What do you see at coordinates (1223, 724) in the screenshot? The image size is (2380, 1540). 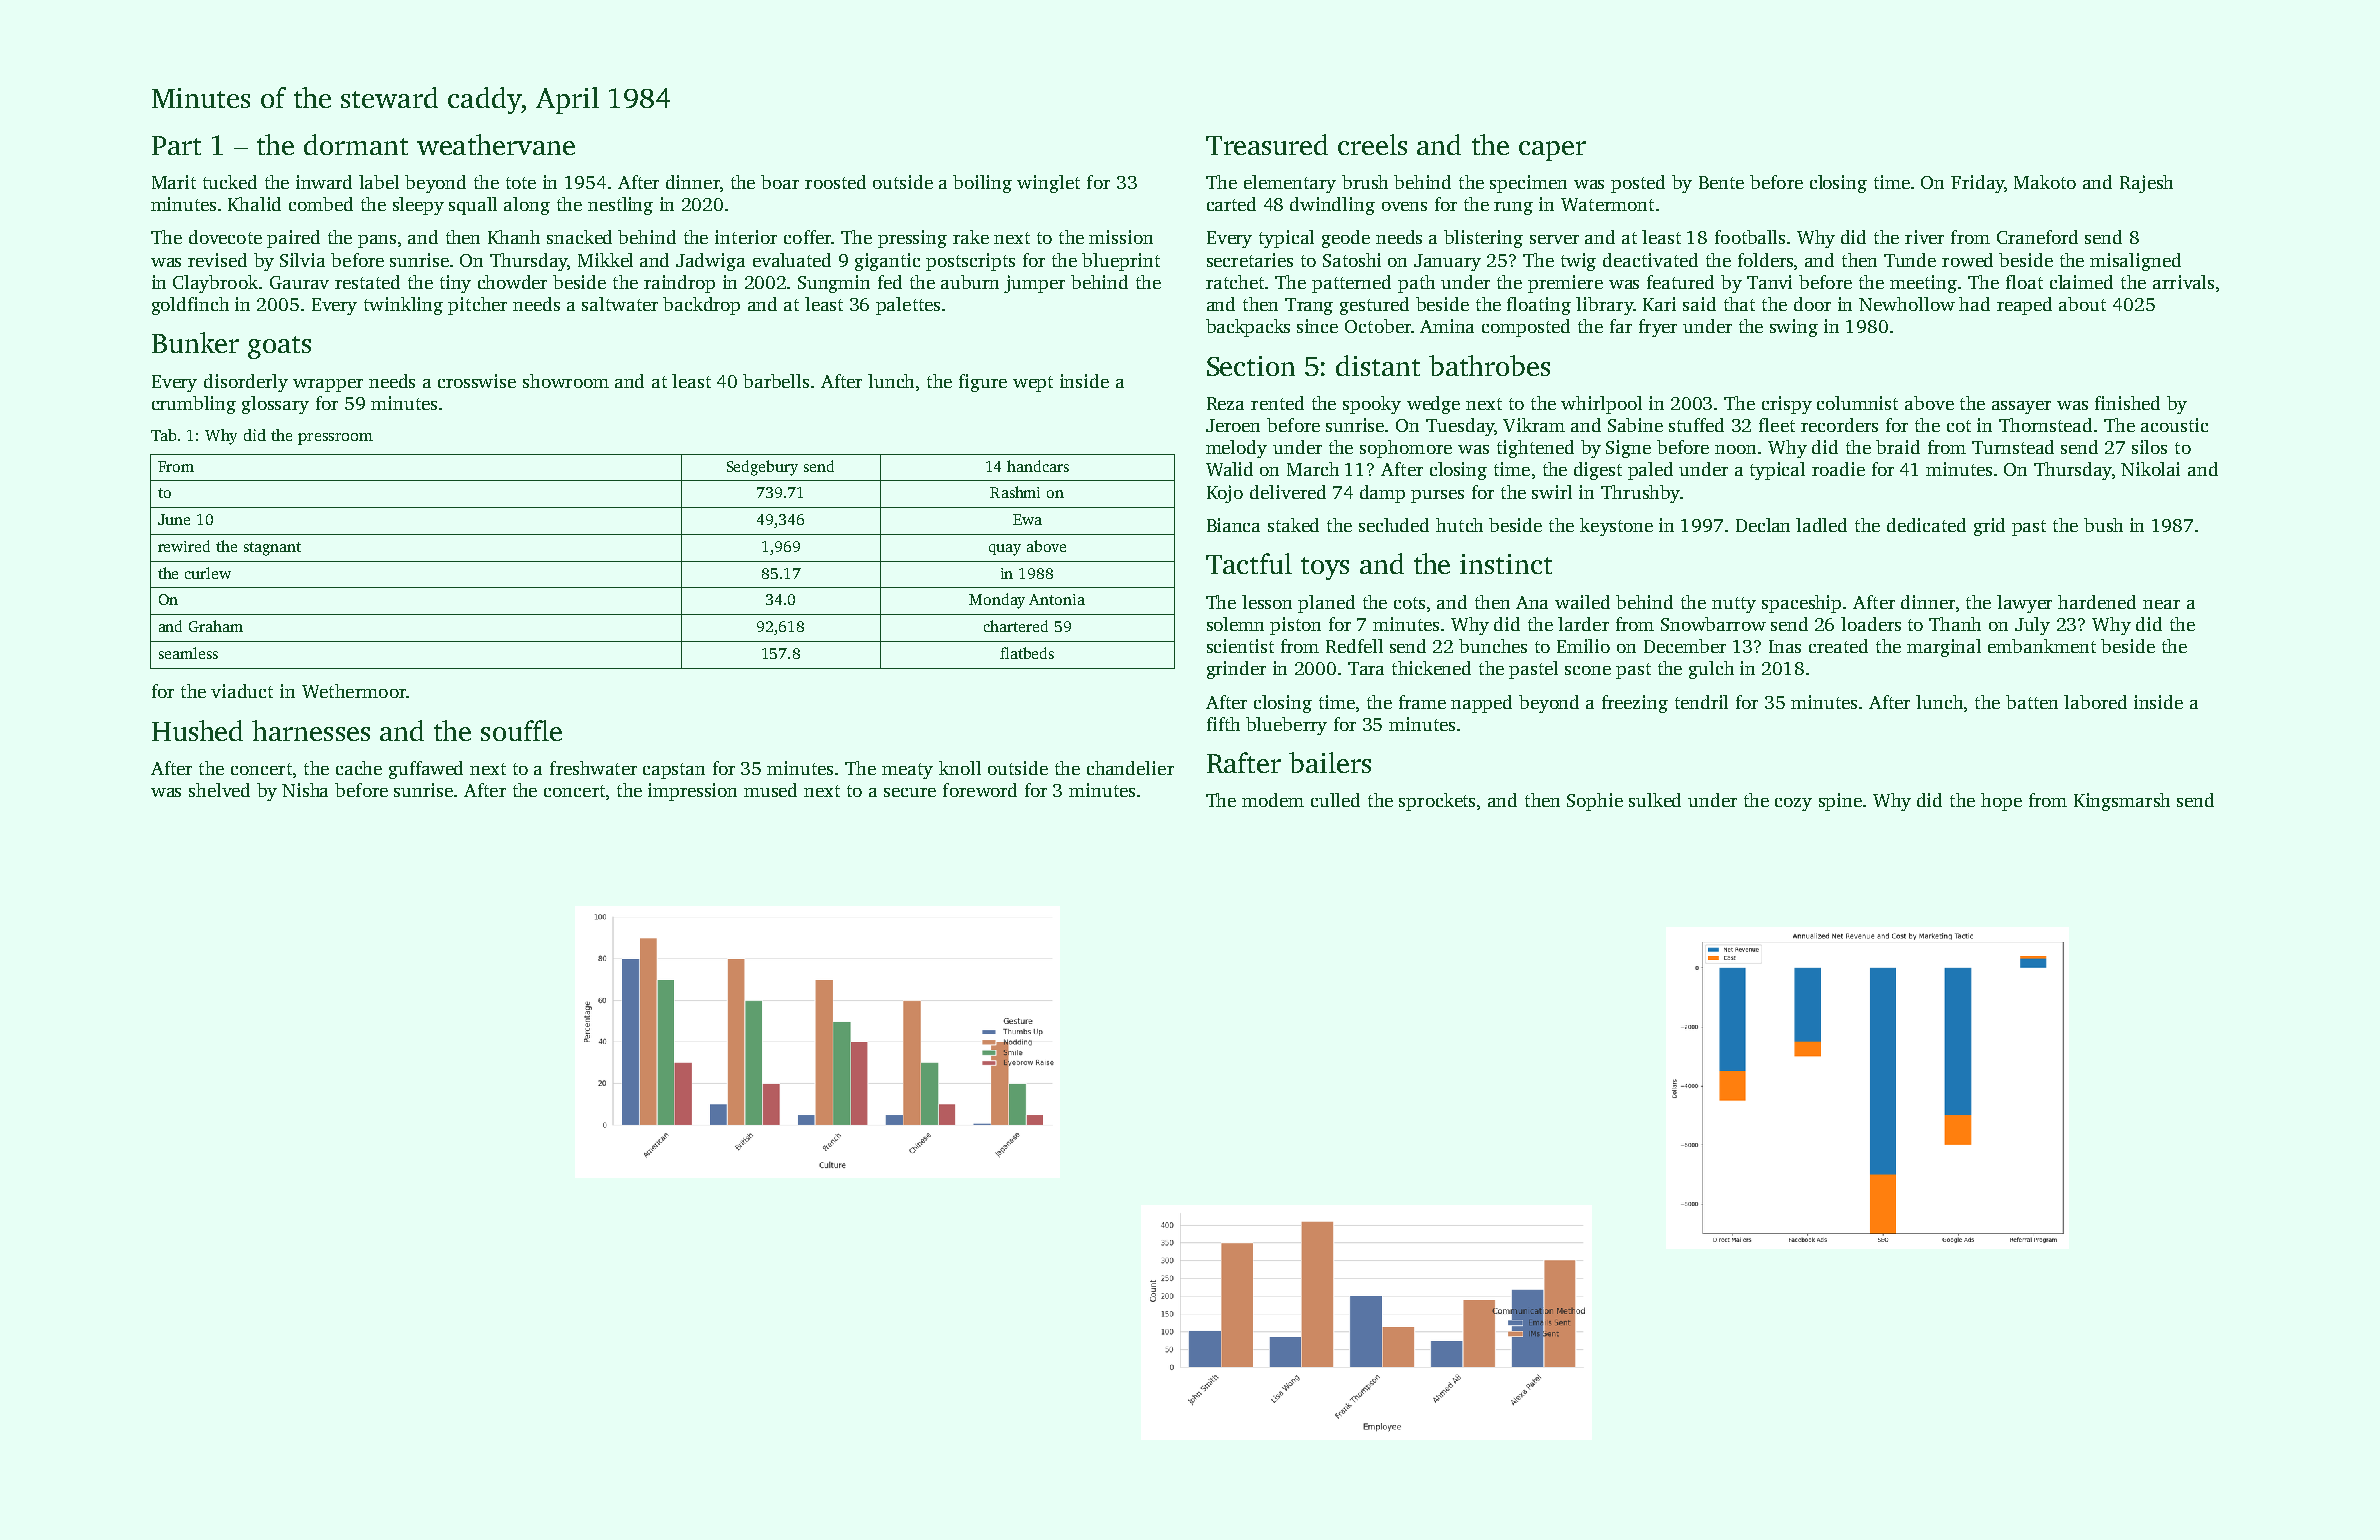 I see `fifth` at bounding box center [1223, 724].
